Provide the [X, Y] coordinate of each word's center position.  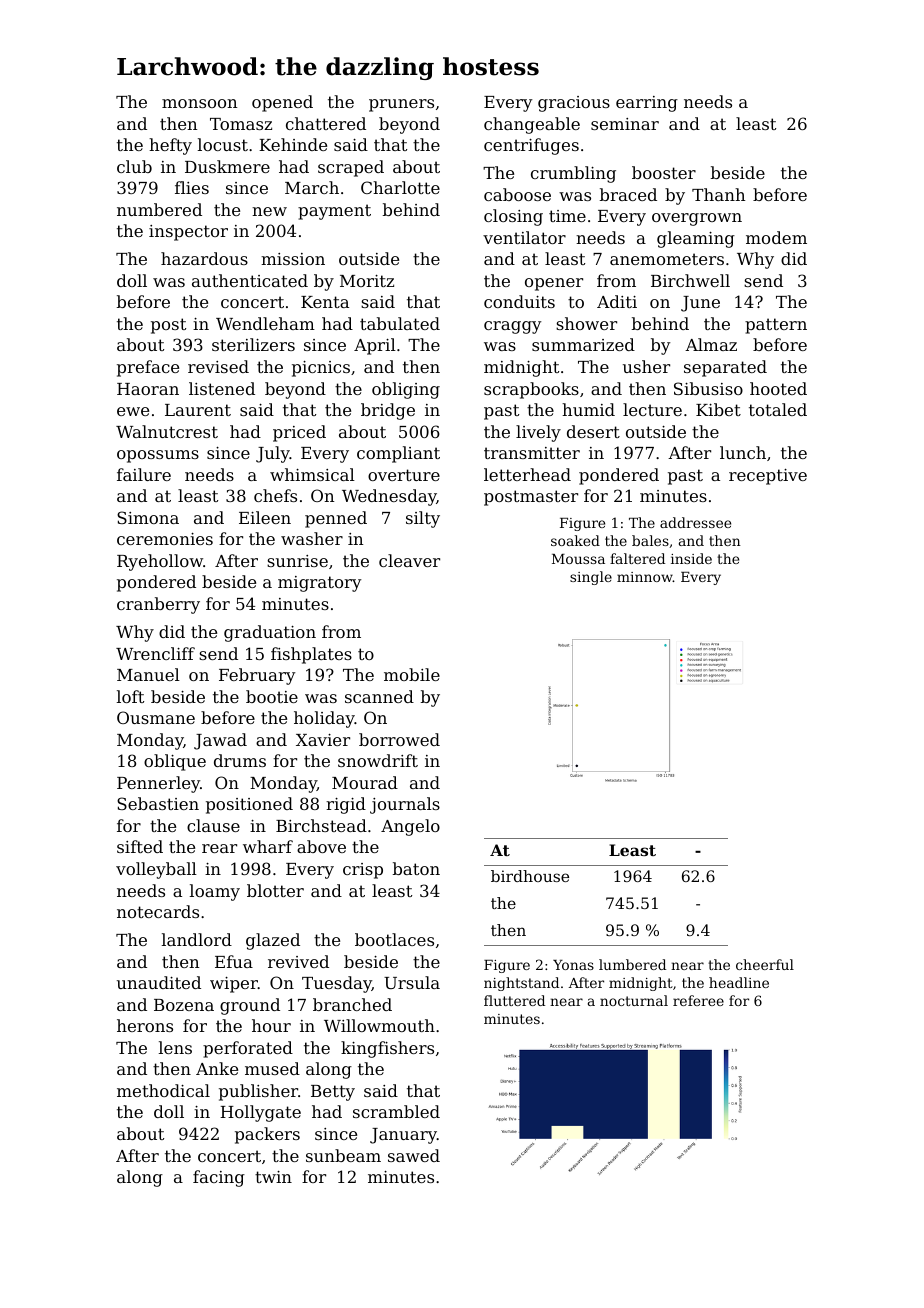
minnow [645, 577]
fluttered [514, 1000]
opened [282, 103]
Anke [217, 1068]
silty [423, 519]
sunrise [297, 561]
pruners [401, 105]
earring [647, 104]
